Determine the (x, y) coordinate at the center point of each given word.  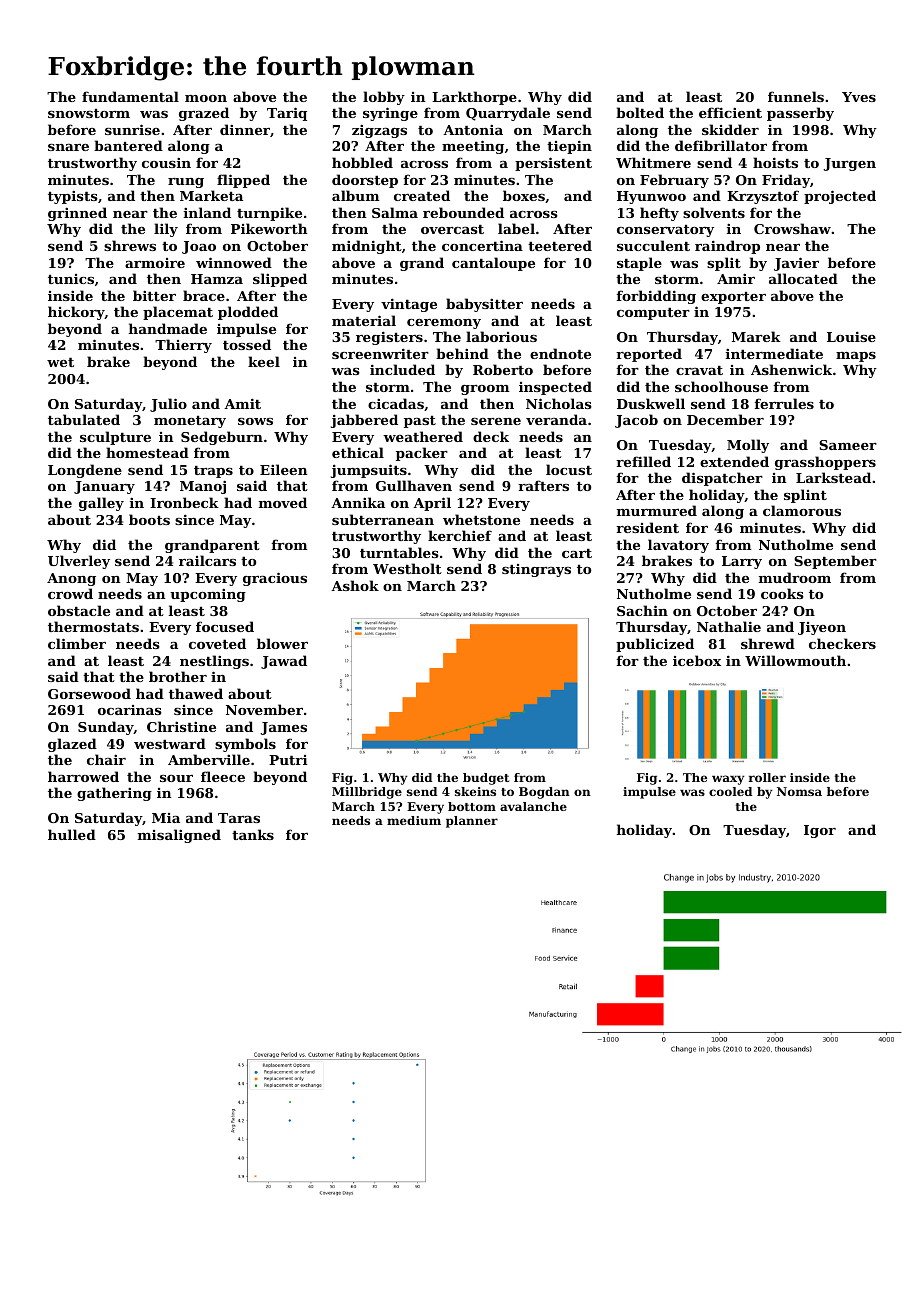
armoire (155, 263)
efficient (730, 112)
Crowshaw (792, 228)
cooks (782, 593)
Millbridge (367, 793)
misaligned (179, 836)
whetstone (481, 519)
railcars (207, 560)
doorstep (365, 181)
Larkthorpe (474, 98)
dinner (245, 129)
